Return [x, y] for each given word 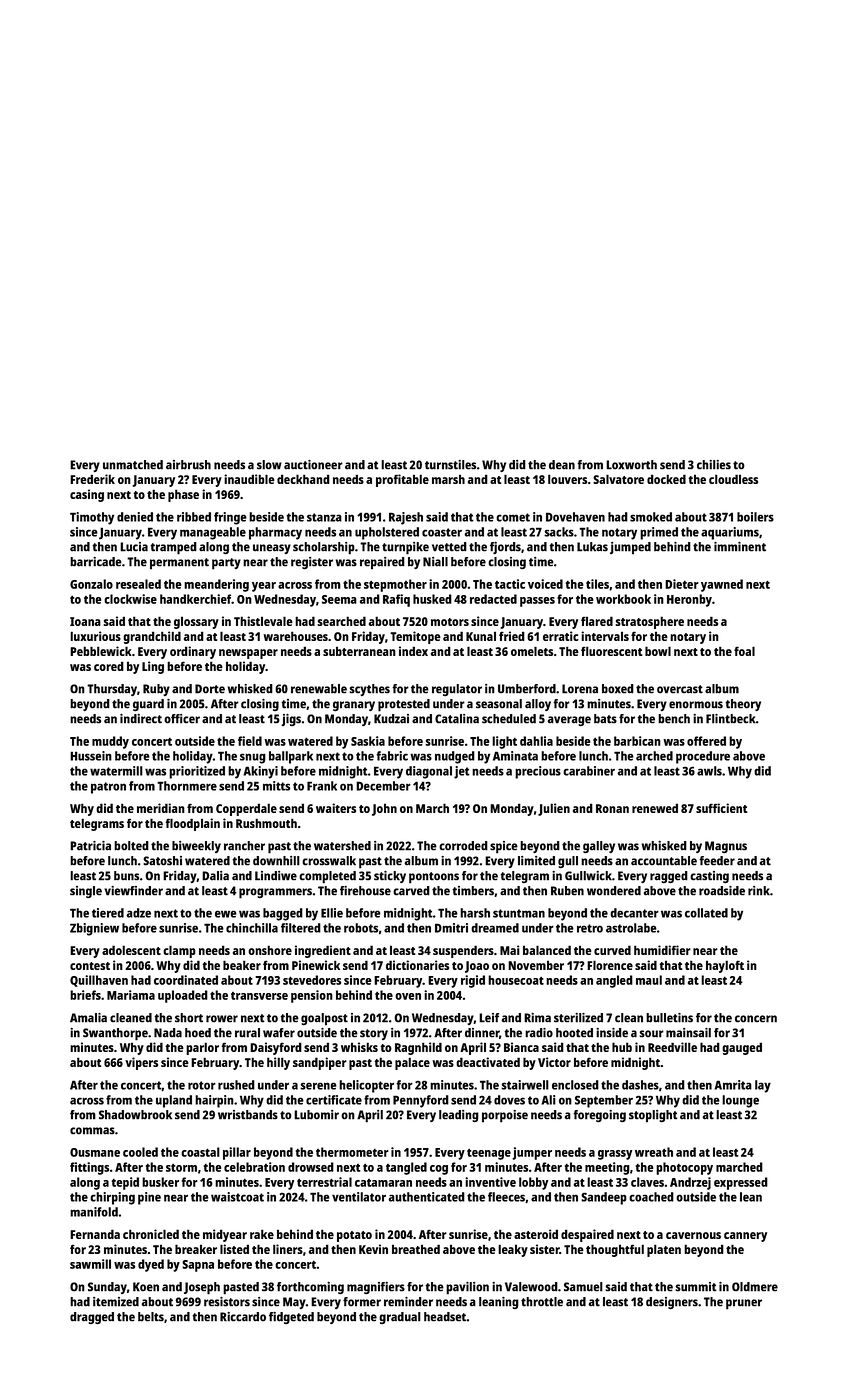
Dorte [210, 689]
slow [269, 465]
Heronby [689, 600]
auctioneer [313, 465]
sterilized [578, 1018]
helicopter [366, 1086]
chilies [714, 465]
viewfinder [133, 891]
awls [709, 771]
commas [92, 1131]
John [384, 810]
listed [234, 1249]
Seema [339, 599]
